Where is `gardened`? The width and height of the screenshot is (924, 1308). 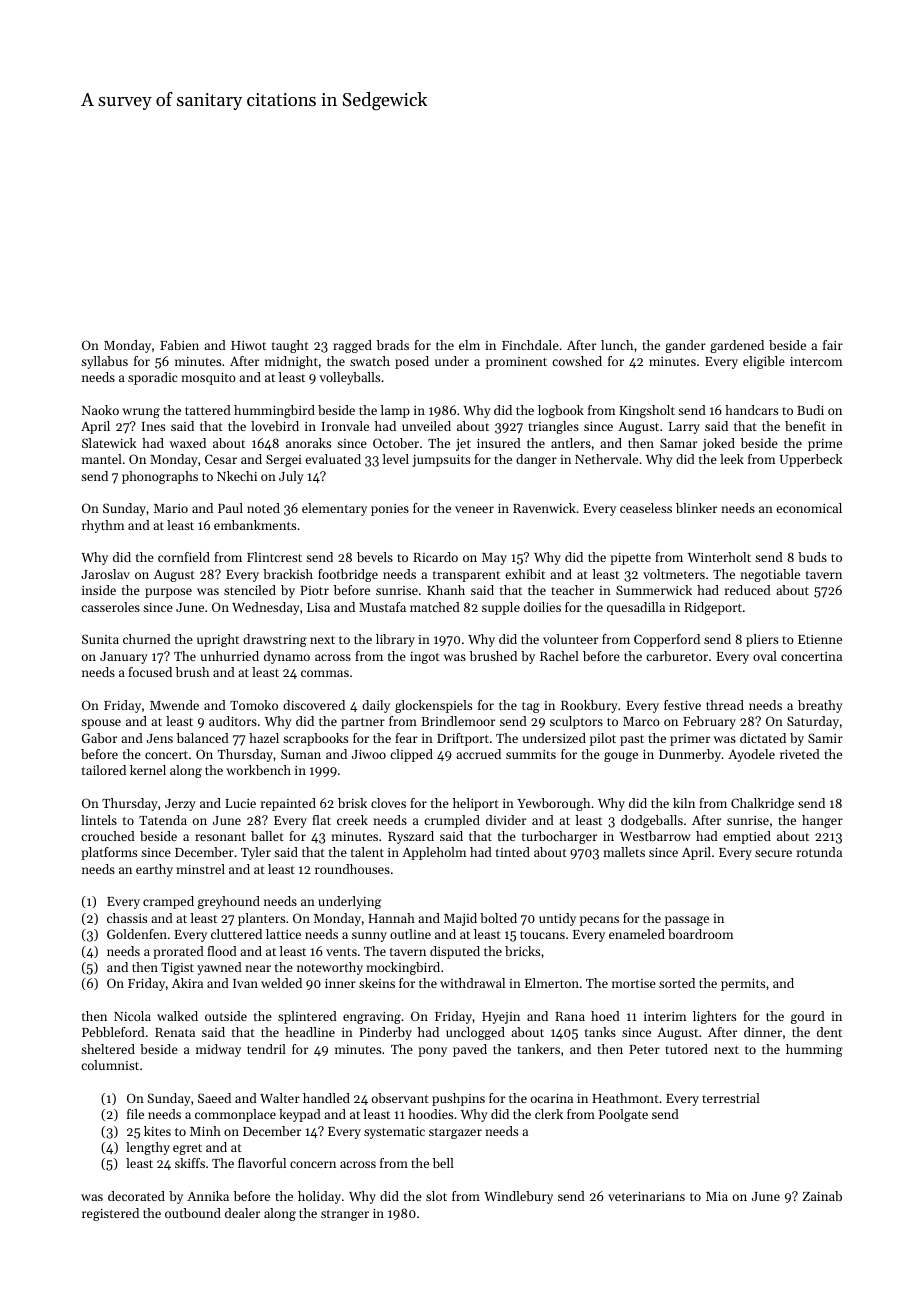
gardened is located at coordinates (737, 346).
